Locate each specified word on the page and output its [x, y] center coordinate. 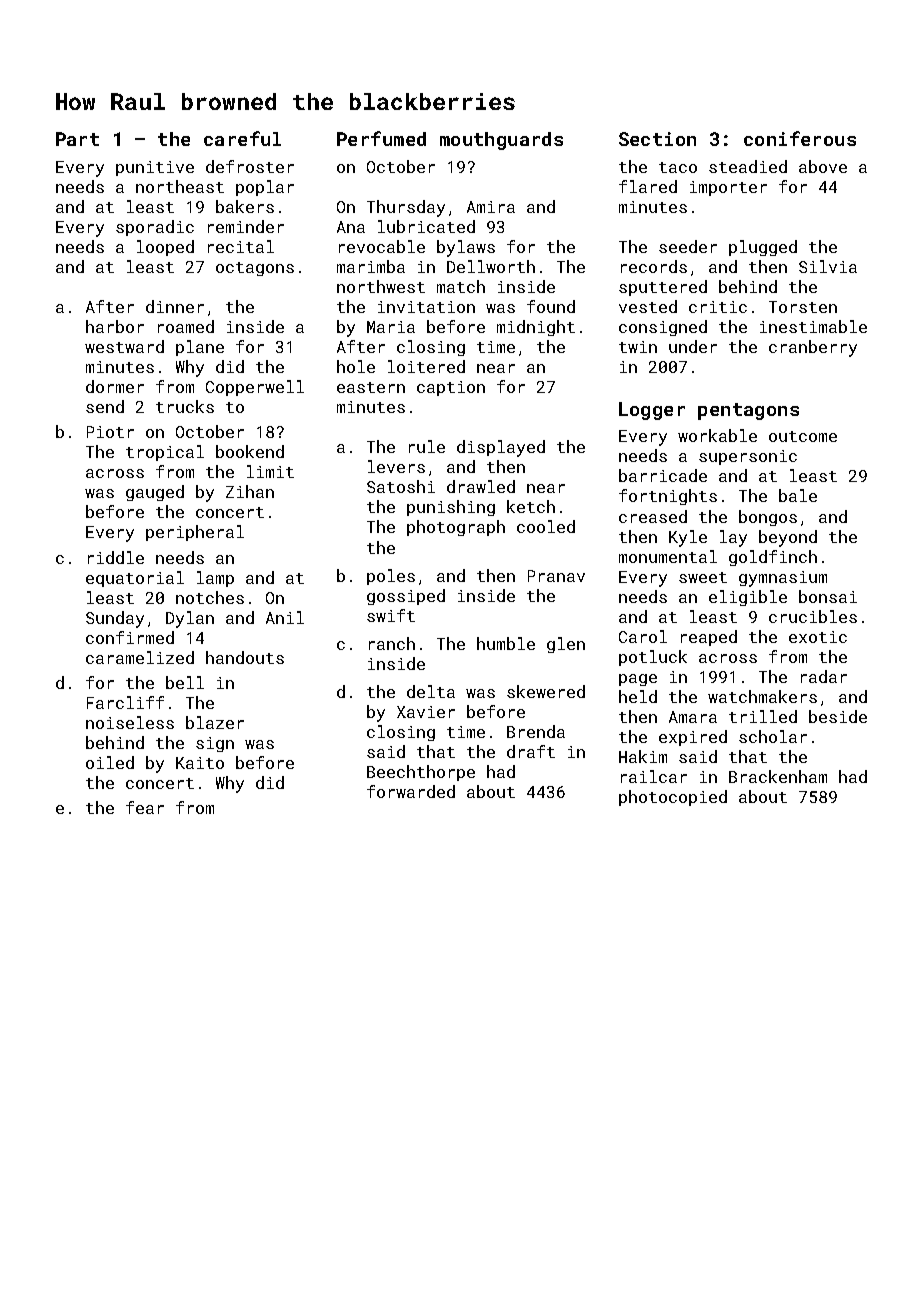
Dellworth [491, 266]
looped [165, 248]
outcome [803, 436]
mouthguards [501, 141]
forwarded [411, 791]
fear [145, 807]
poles [391, 577]
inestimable [813, 326]
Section [657, 139]
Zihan [250, 491]
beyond [788, 538]
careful [242, 138]
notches [210, 597]
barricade [663, 475]
